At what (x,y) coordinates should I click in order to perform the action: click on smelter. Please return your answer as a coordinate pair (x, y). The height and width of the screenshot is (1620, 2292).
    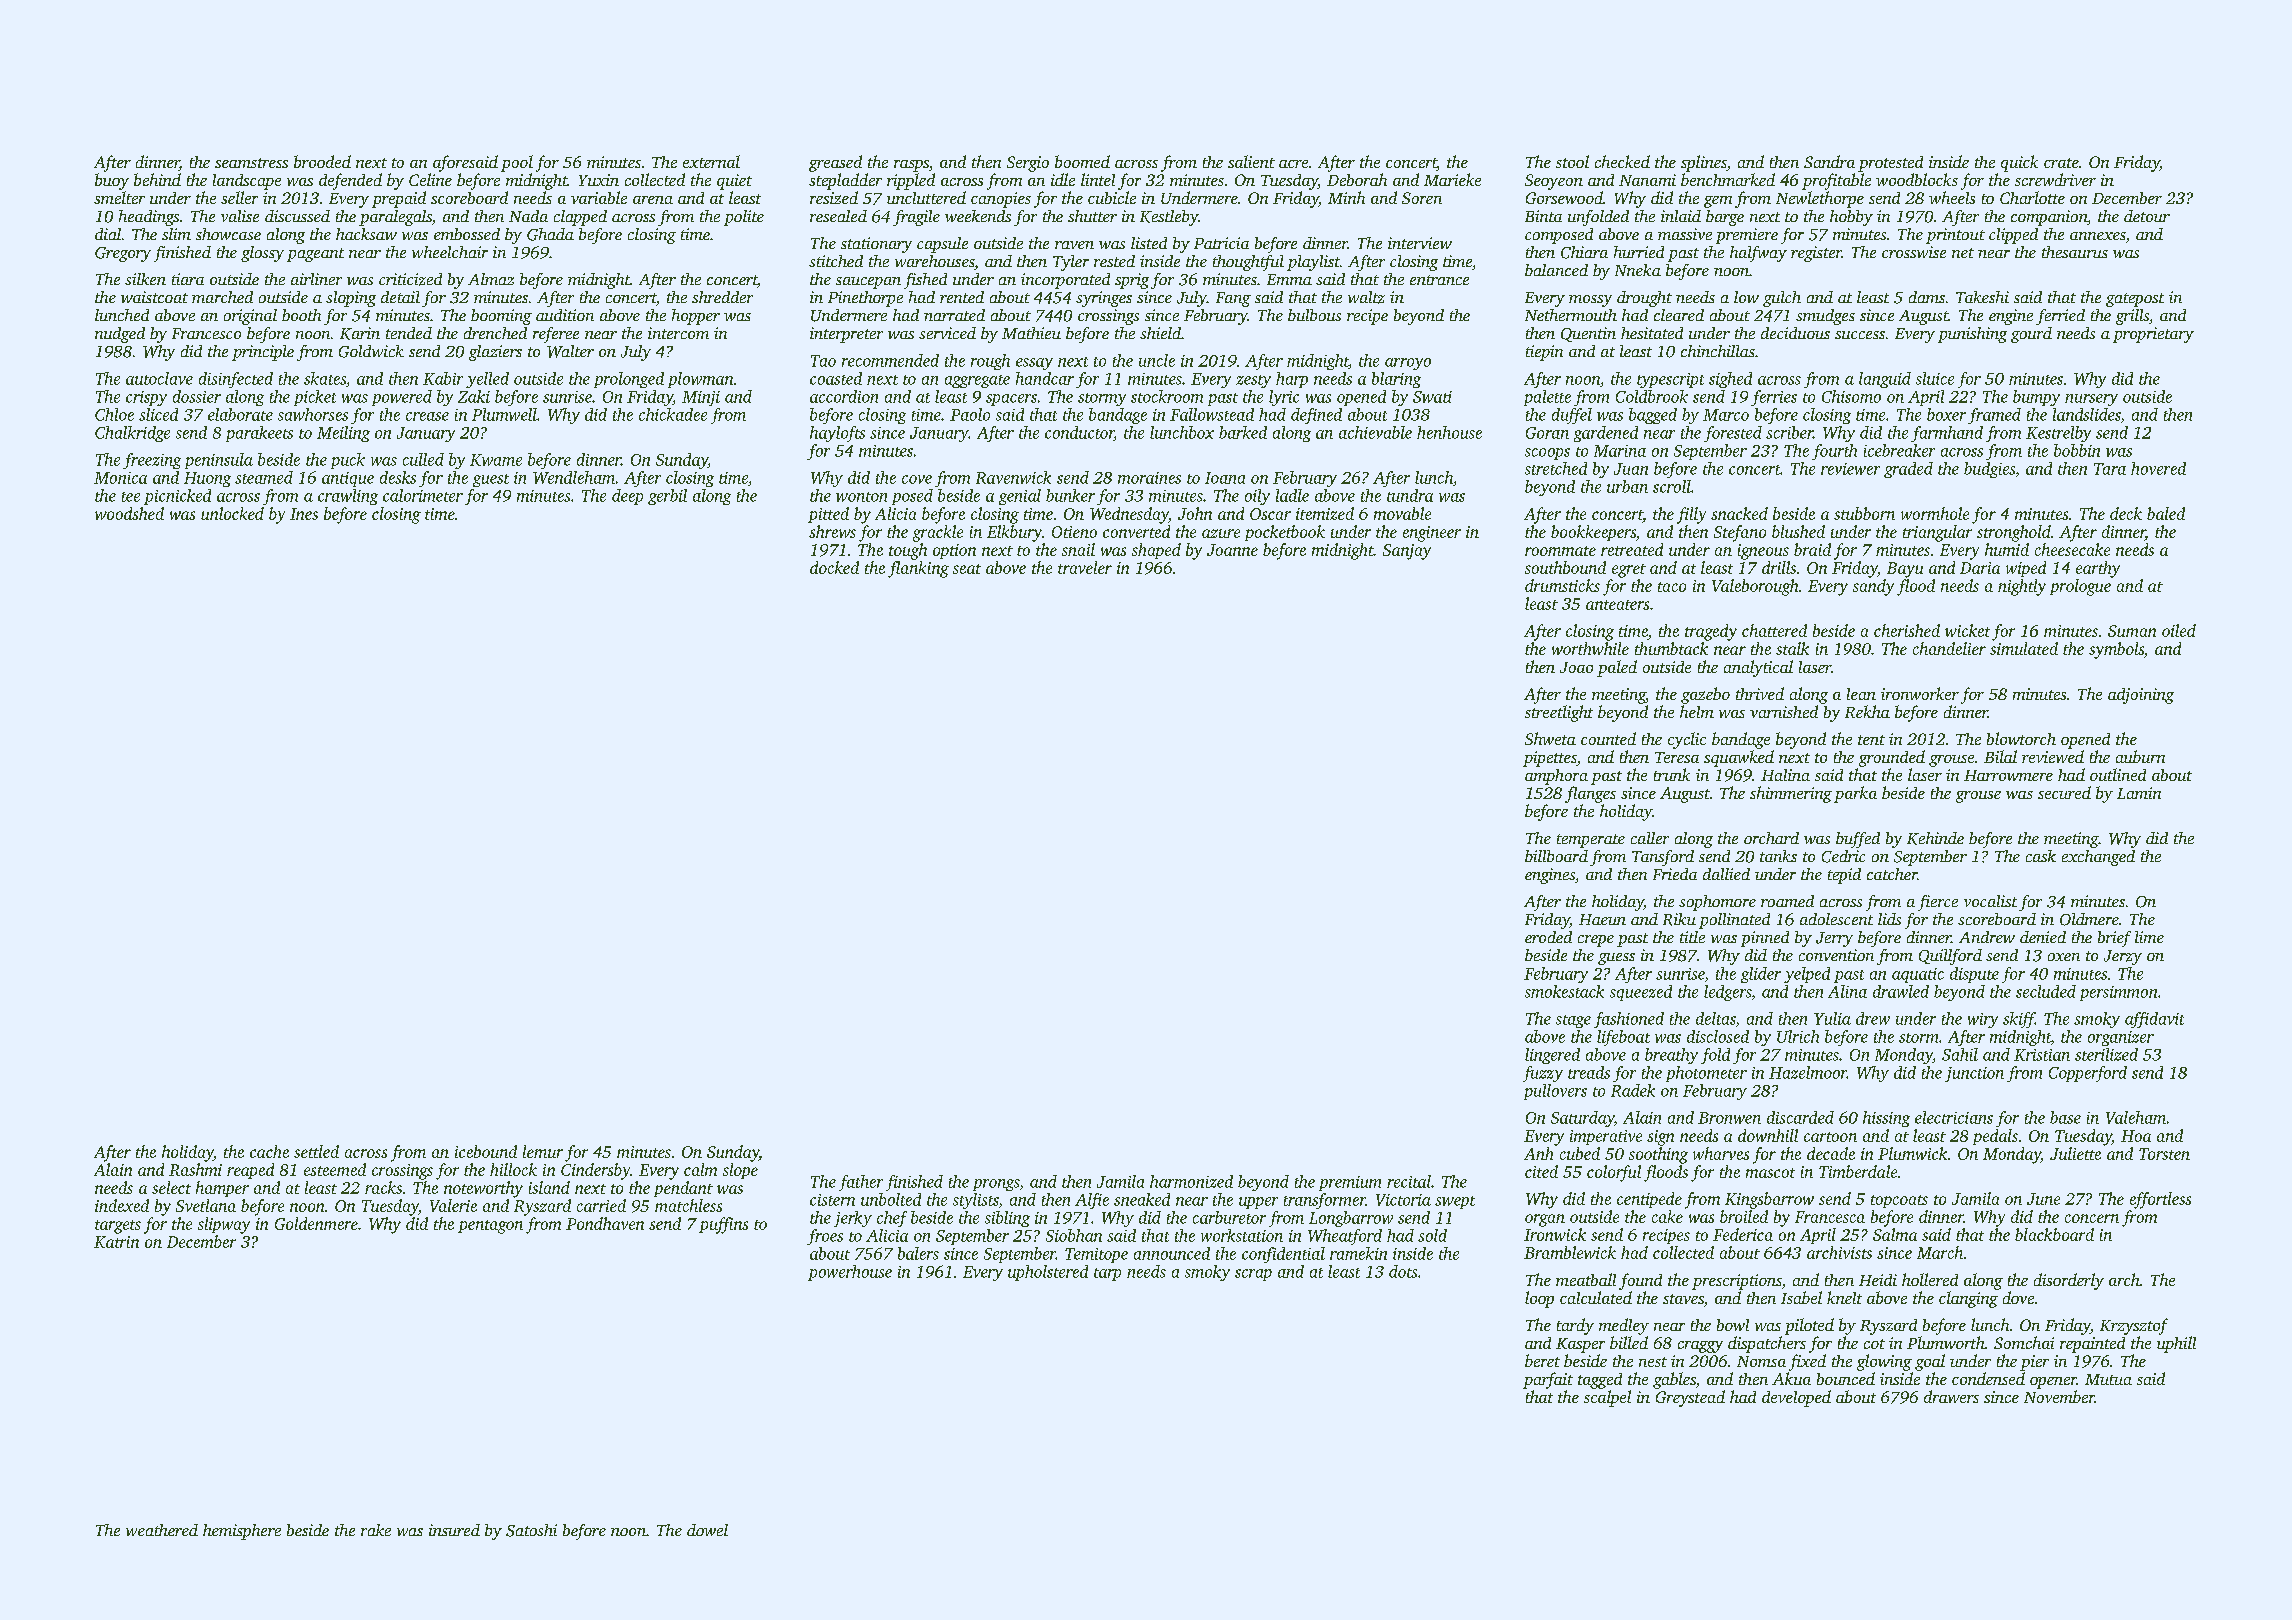
    Looking at the image, I should click on (119, 197).
